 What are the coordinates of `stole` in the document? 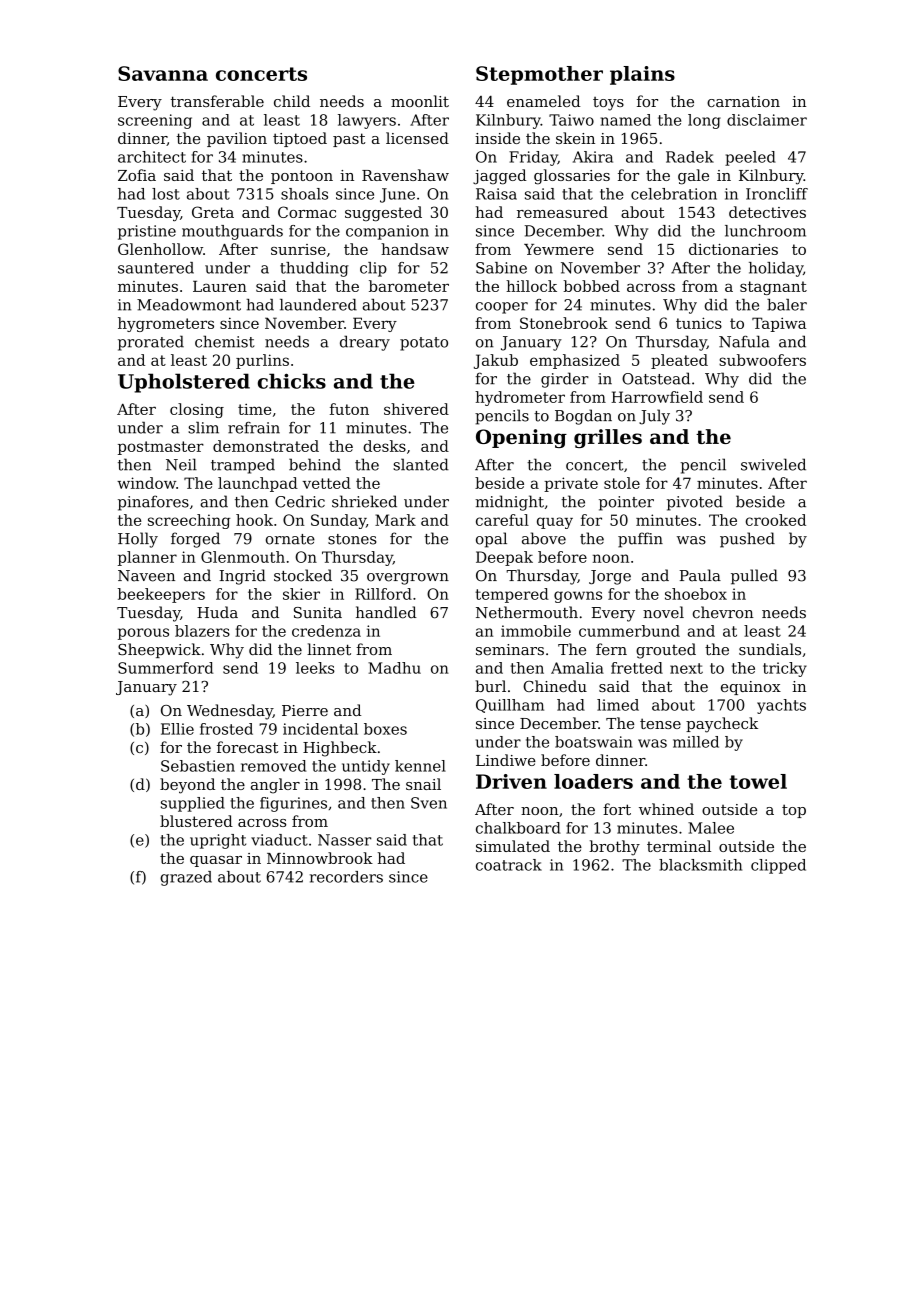 It's located at (622, 483).
